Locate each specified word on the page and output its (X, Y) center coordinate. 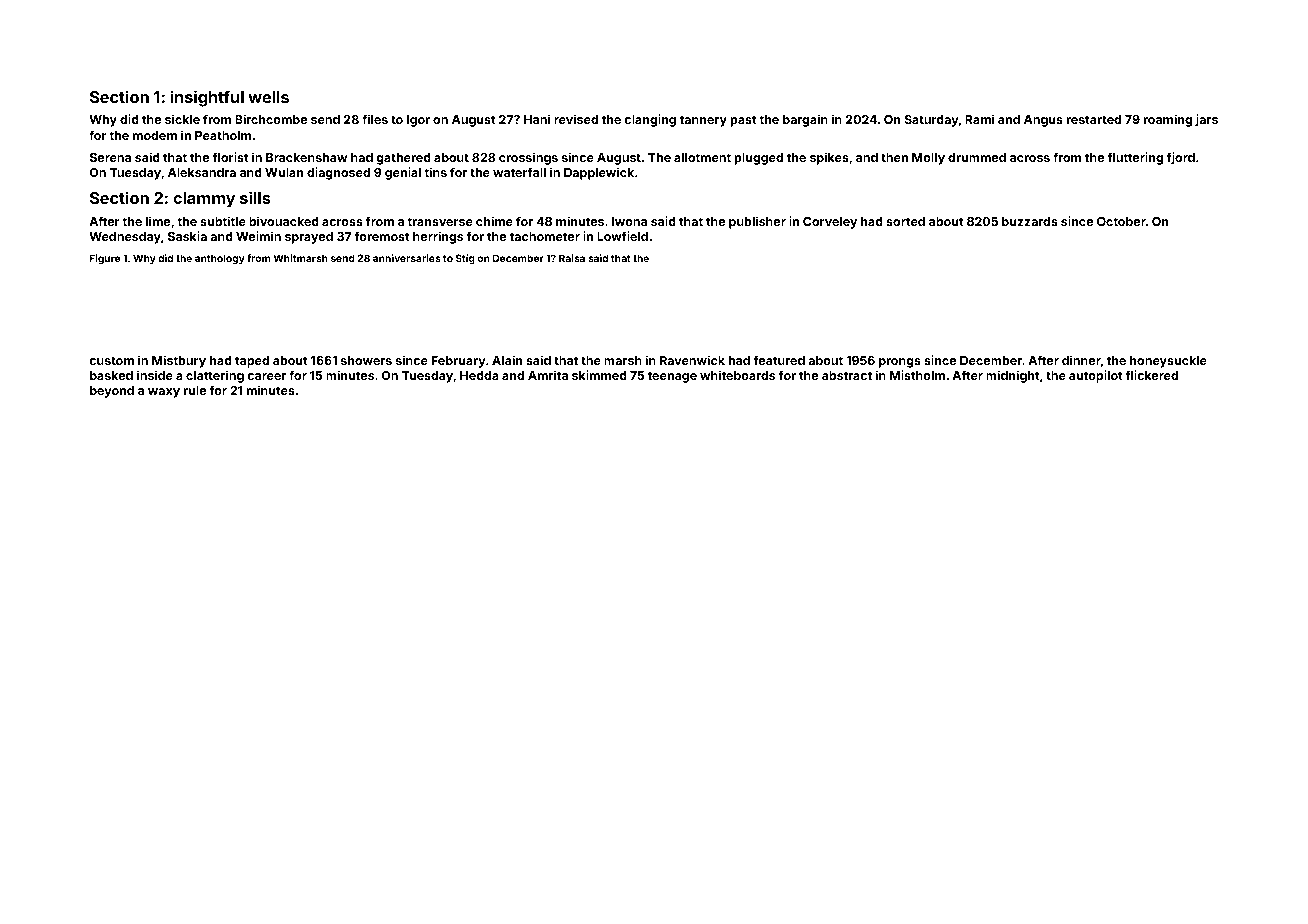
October (1121, 221)
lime (158, 221)
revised (576, 119)
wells (268, 97)
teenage (672, 377)
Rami (979, 119)
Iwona (629, 221)
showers (366, 360)
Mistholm (917, 375)
